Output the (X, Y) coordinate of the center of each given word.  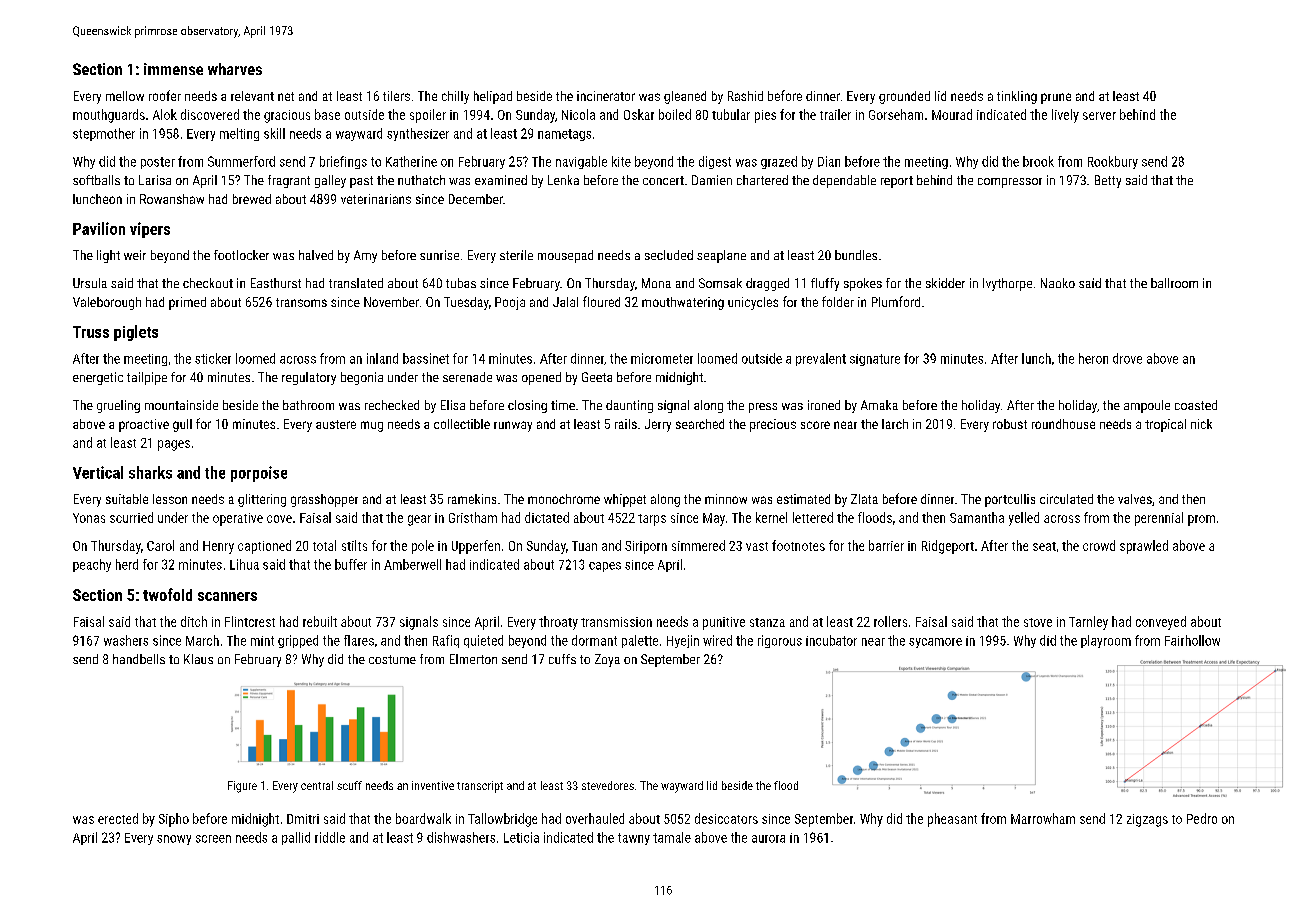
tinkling (1017, 97)
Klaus (198, 659)
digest (715, 162)
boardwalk (423, 818)
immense (173, 69)
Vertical (98, 472)
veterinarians (376, 199)
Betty (1108, 181)
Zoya (607, 660)
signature (875, 360)
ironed (824, 405)
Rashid (745, 96)
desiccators (726, 818)
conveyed (1161, 623)
